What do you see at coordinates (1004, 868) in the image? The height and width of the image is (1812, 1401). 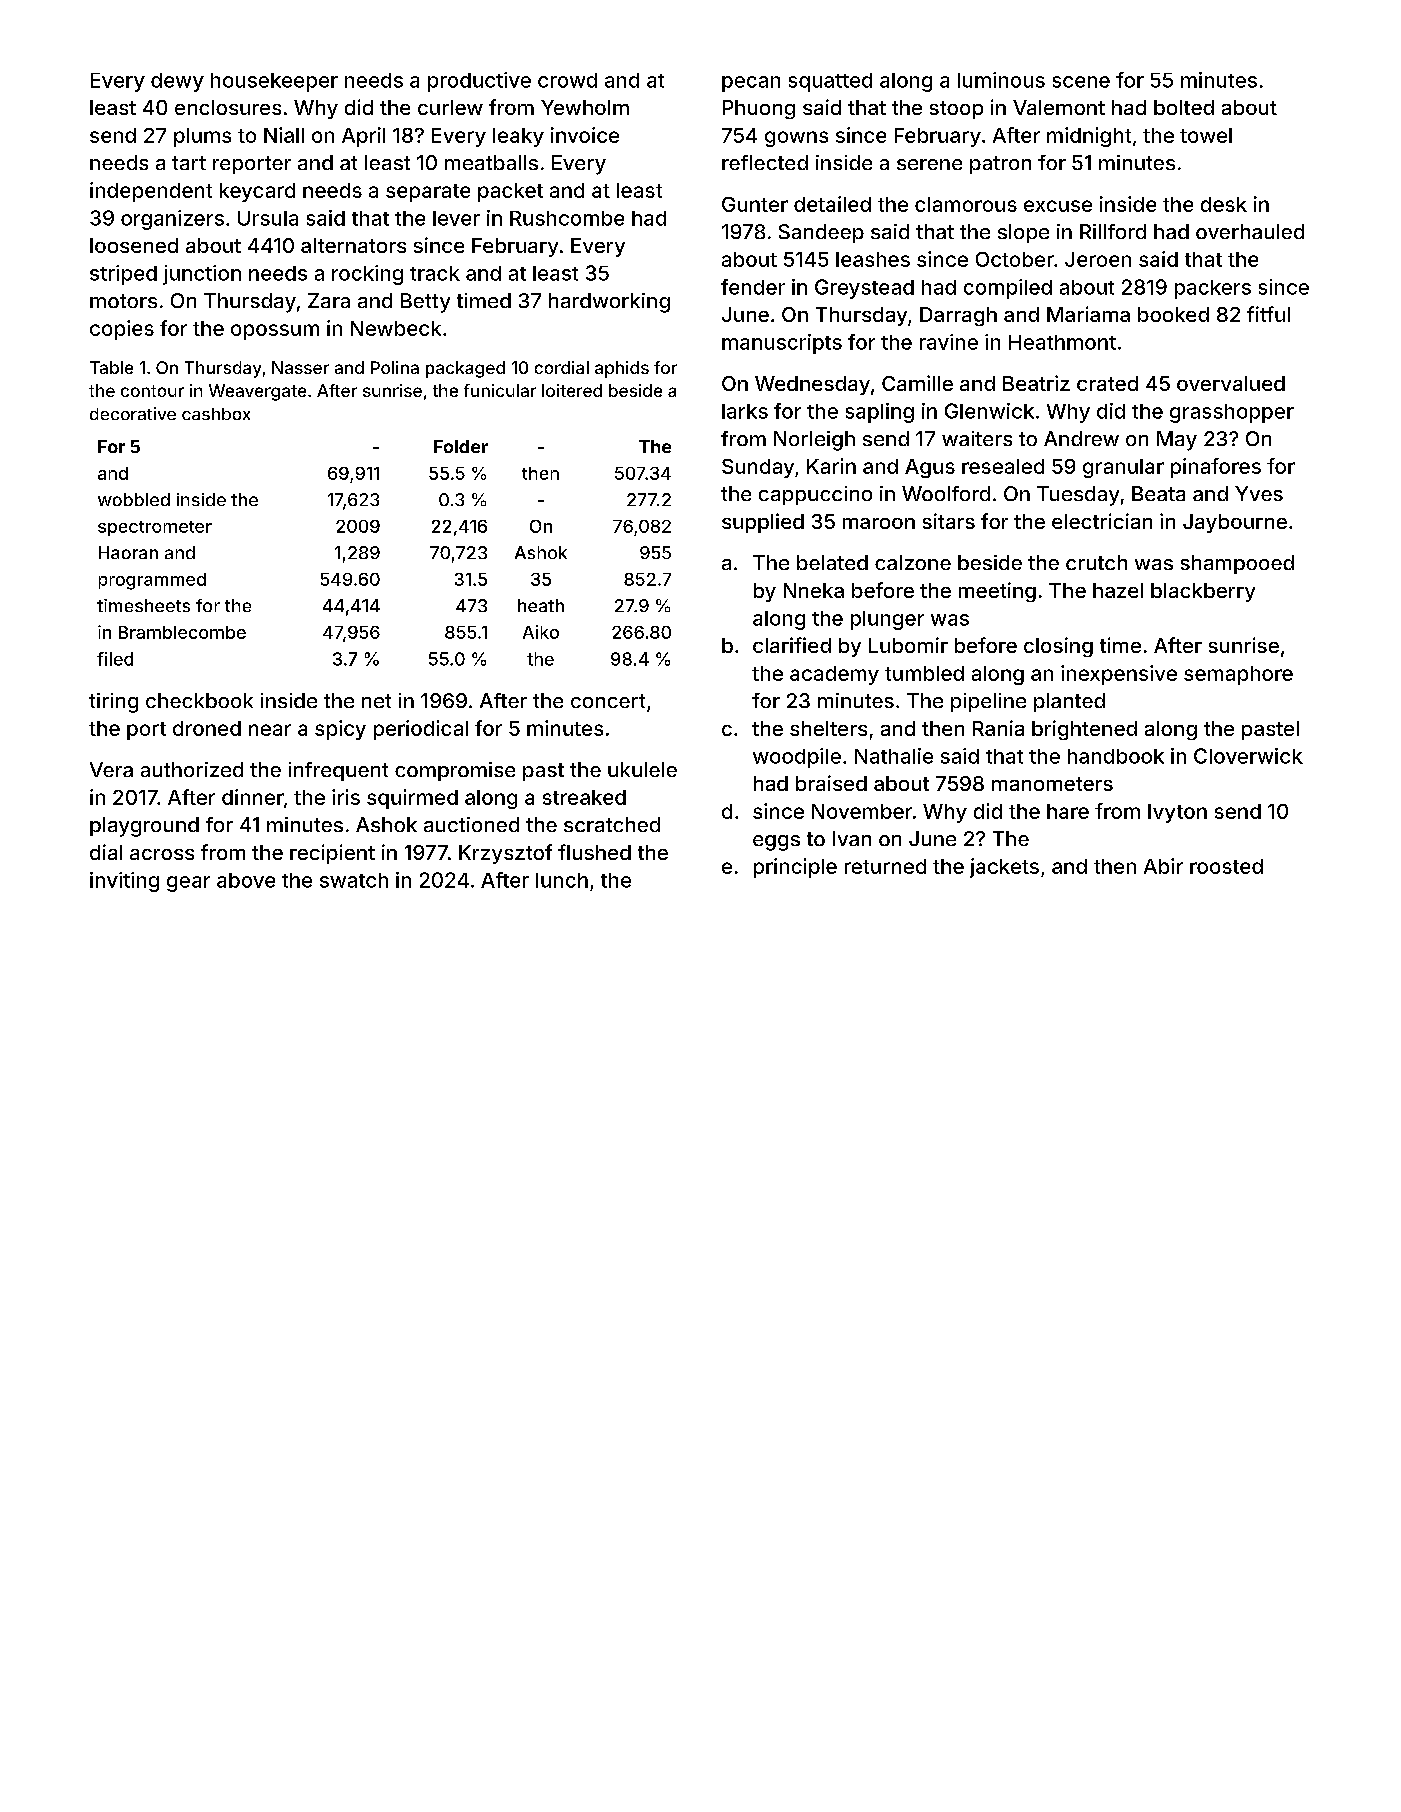 I see `jackets` at bounding box center [1004, 868].
